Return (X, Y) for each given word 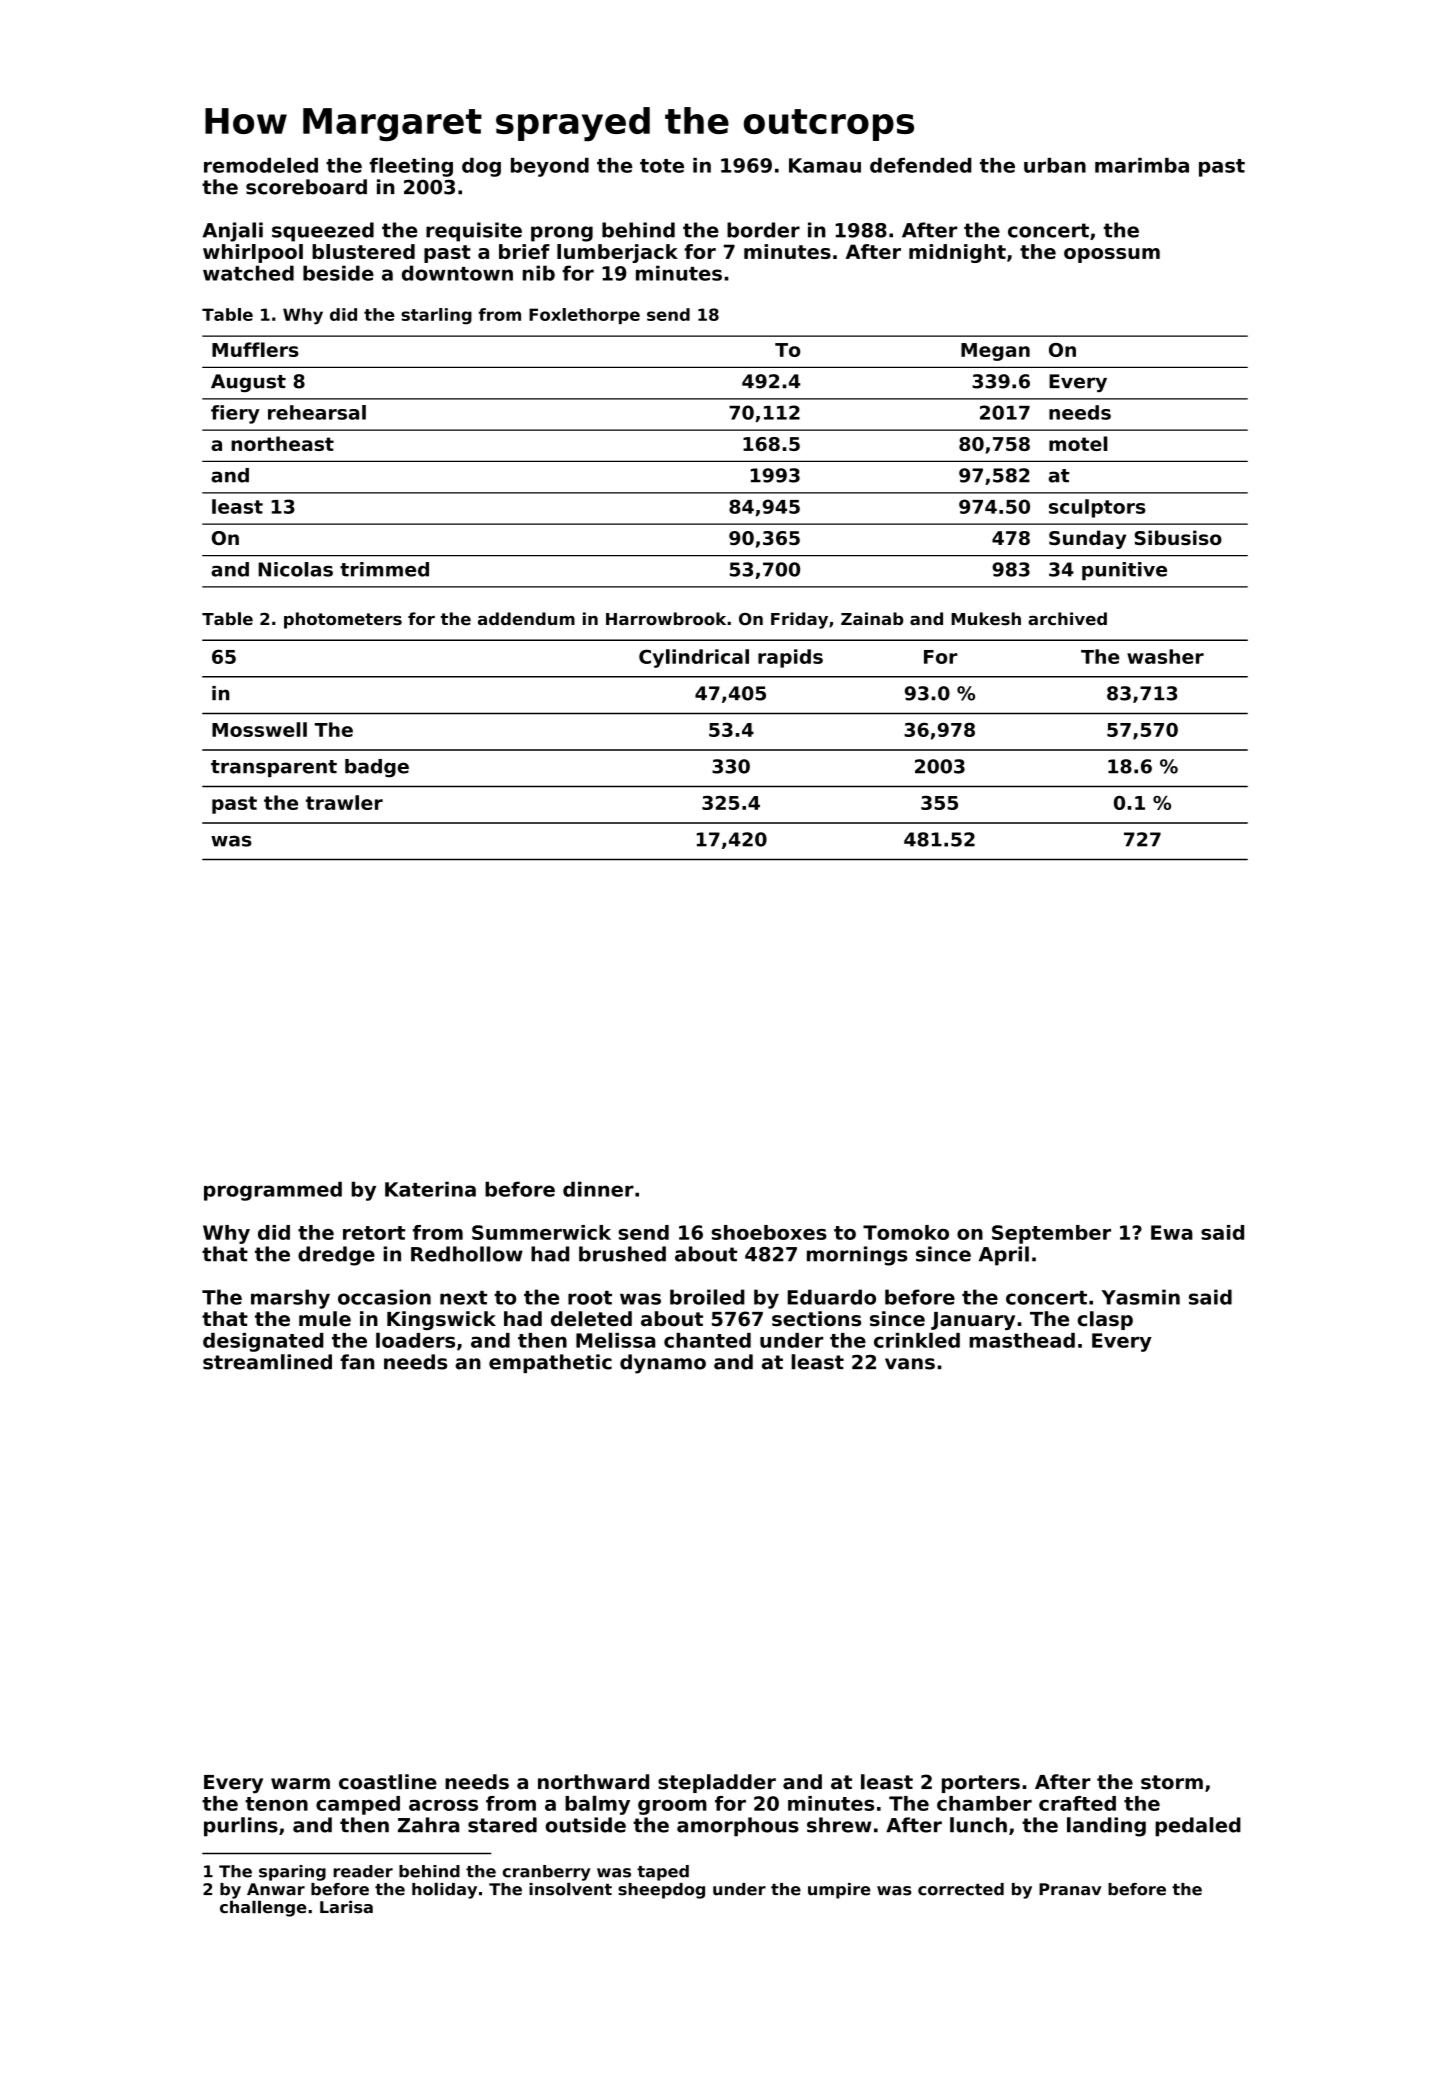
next (463, 1298)
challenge (263, 1908)
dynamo (663, 1364)
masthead (1022, 1340)
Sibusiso (1178, 537)
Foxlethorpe (584, 316)
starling (436, 316)
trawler (344, 802)
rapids (790, 658)
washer (1165, 656)
